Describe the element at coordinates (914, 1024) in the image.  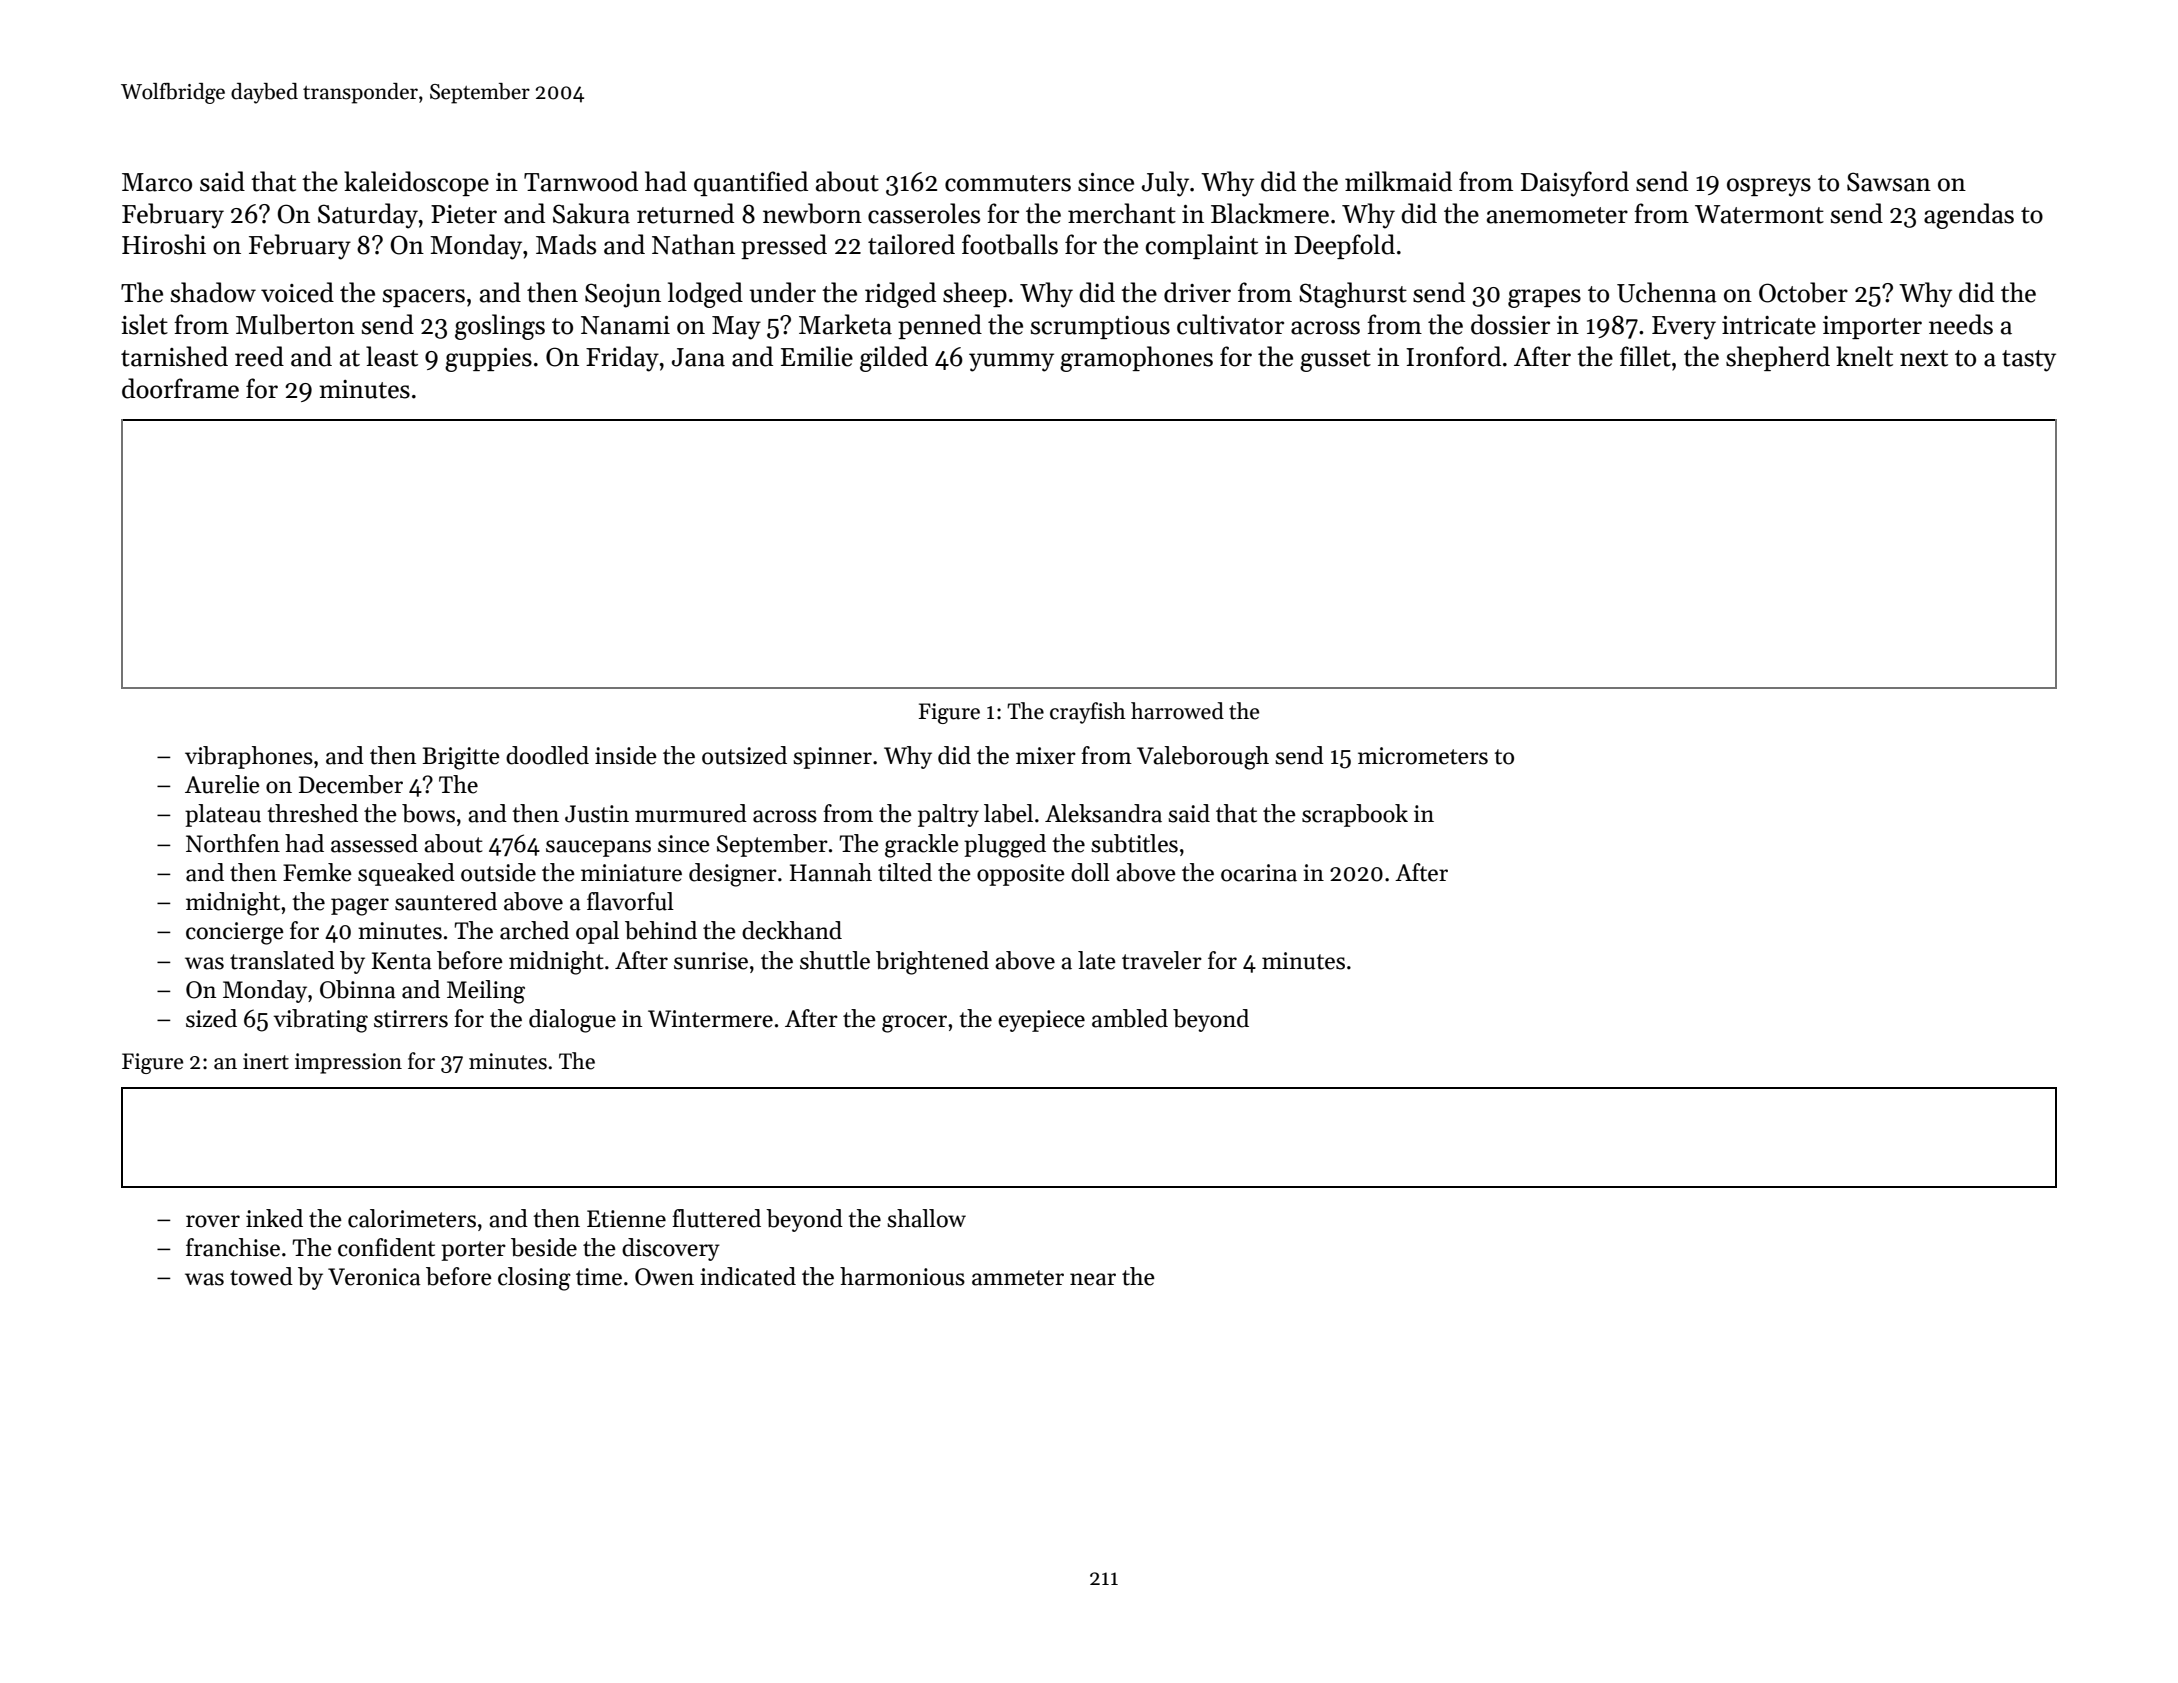
I see `grocer` at that location.
